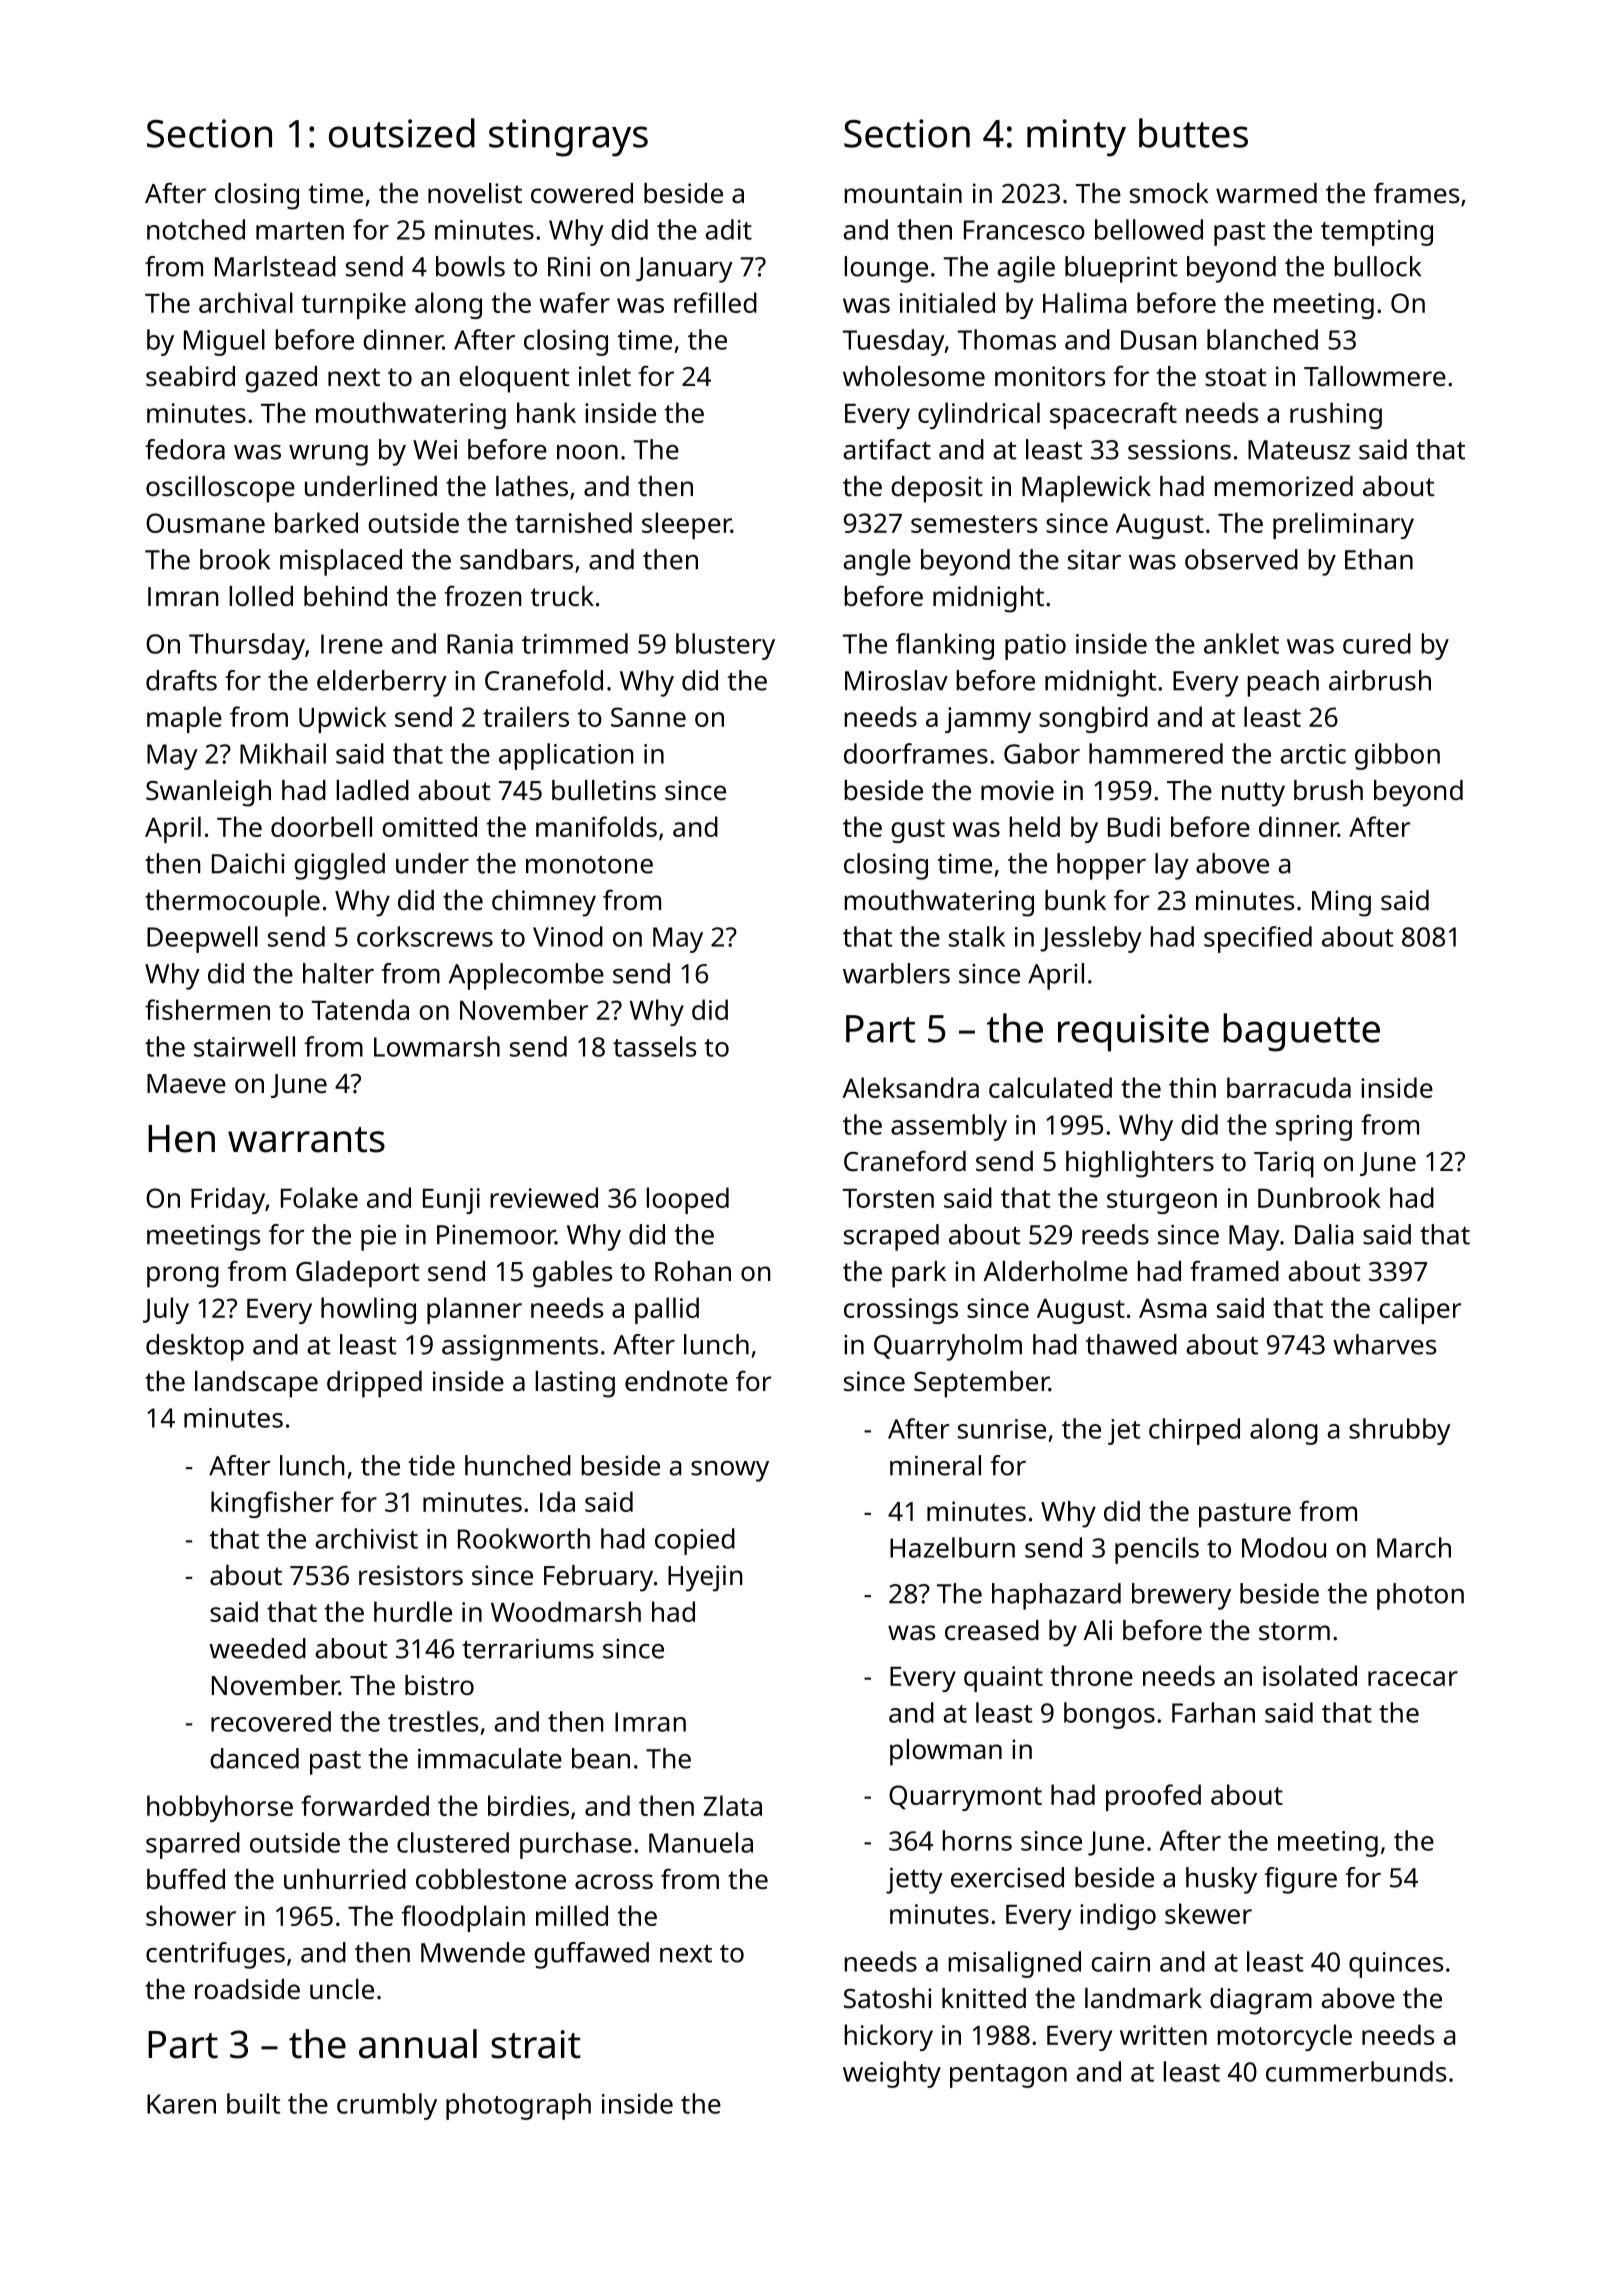 Image resolution: width=1620 pixels, height=2292 pixels. Describe the element at coordinates (1208, 1913) in the image. I see `skewer` at that location.
